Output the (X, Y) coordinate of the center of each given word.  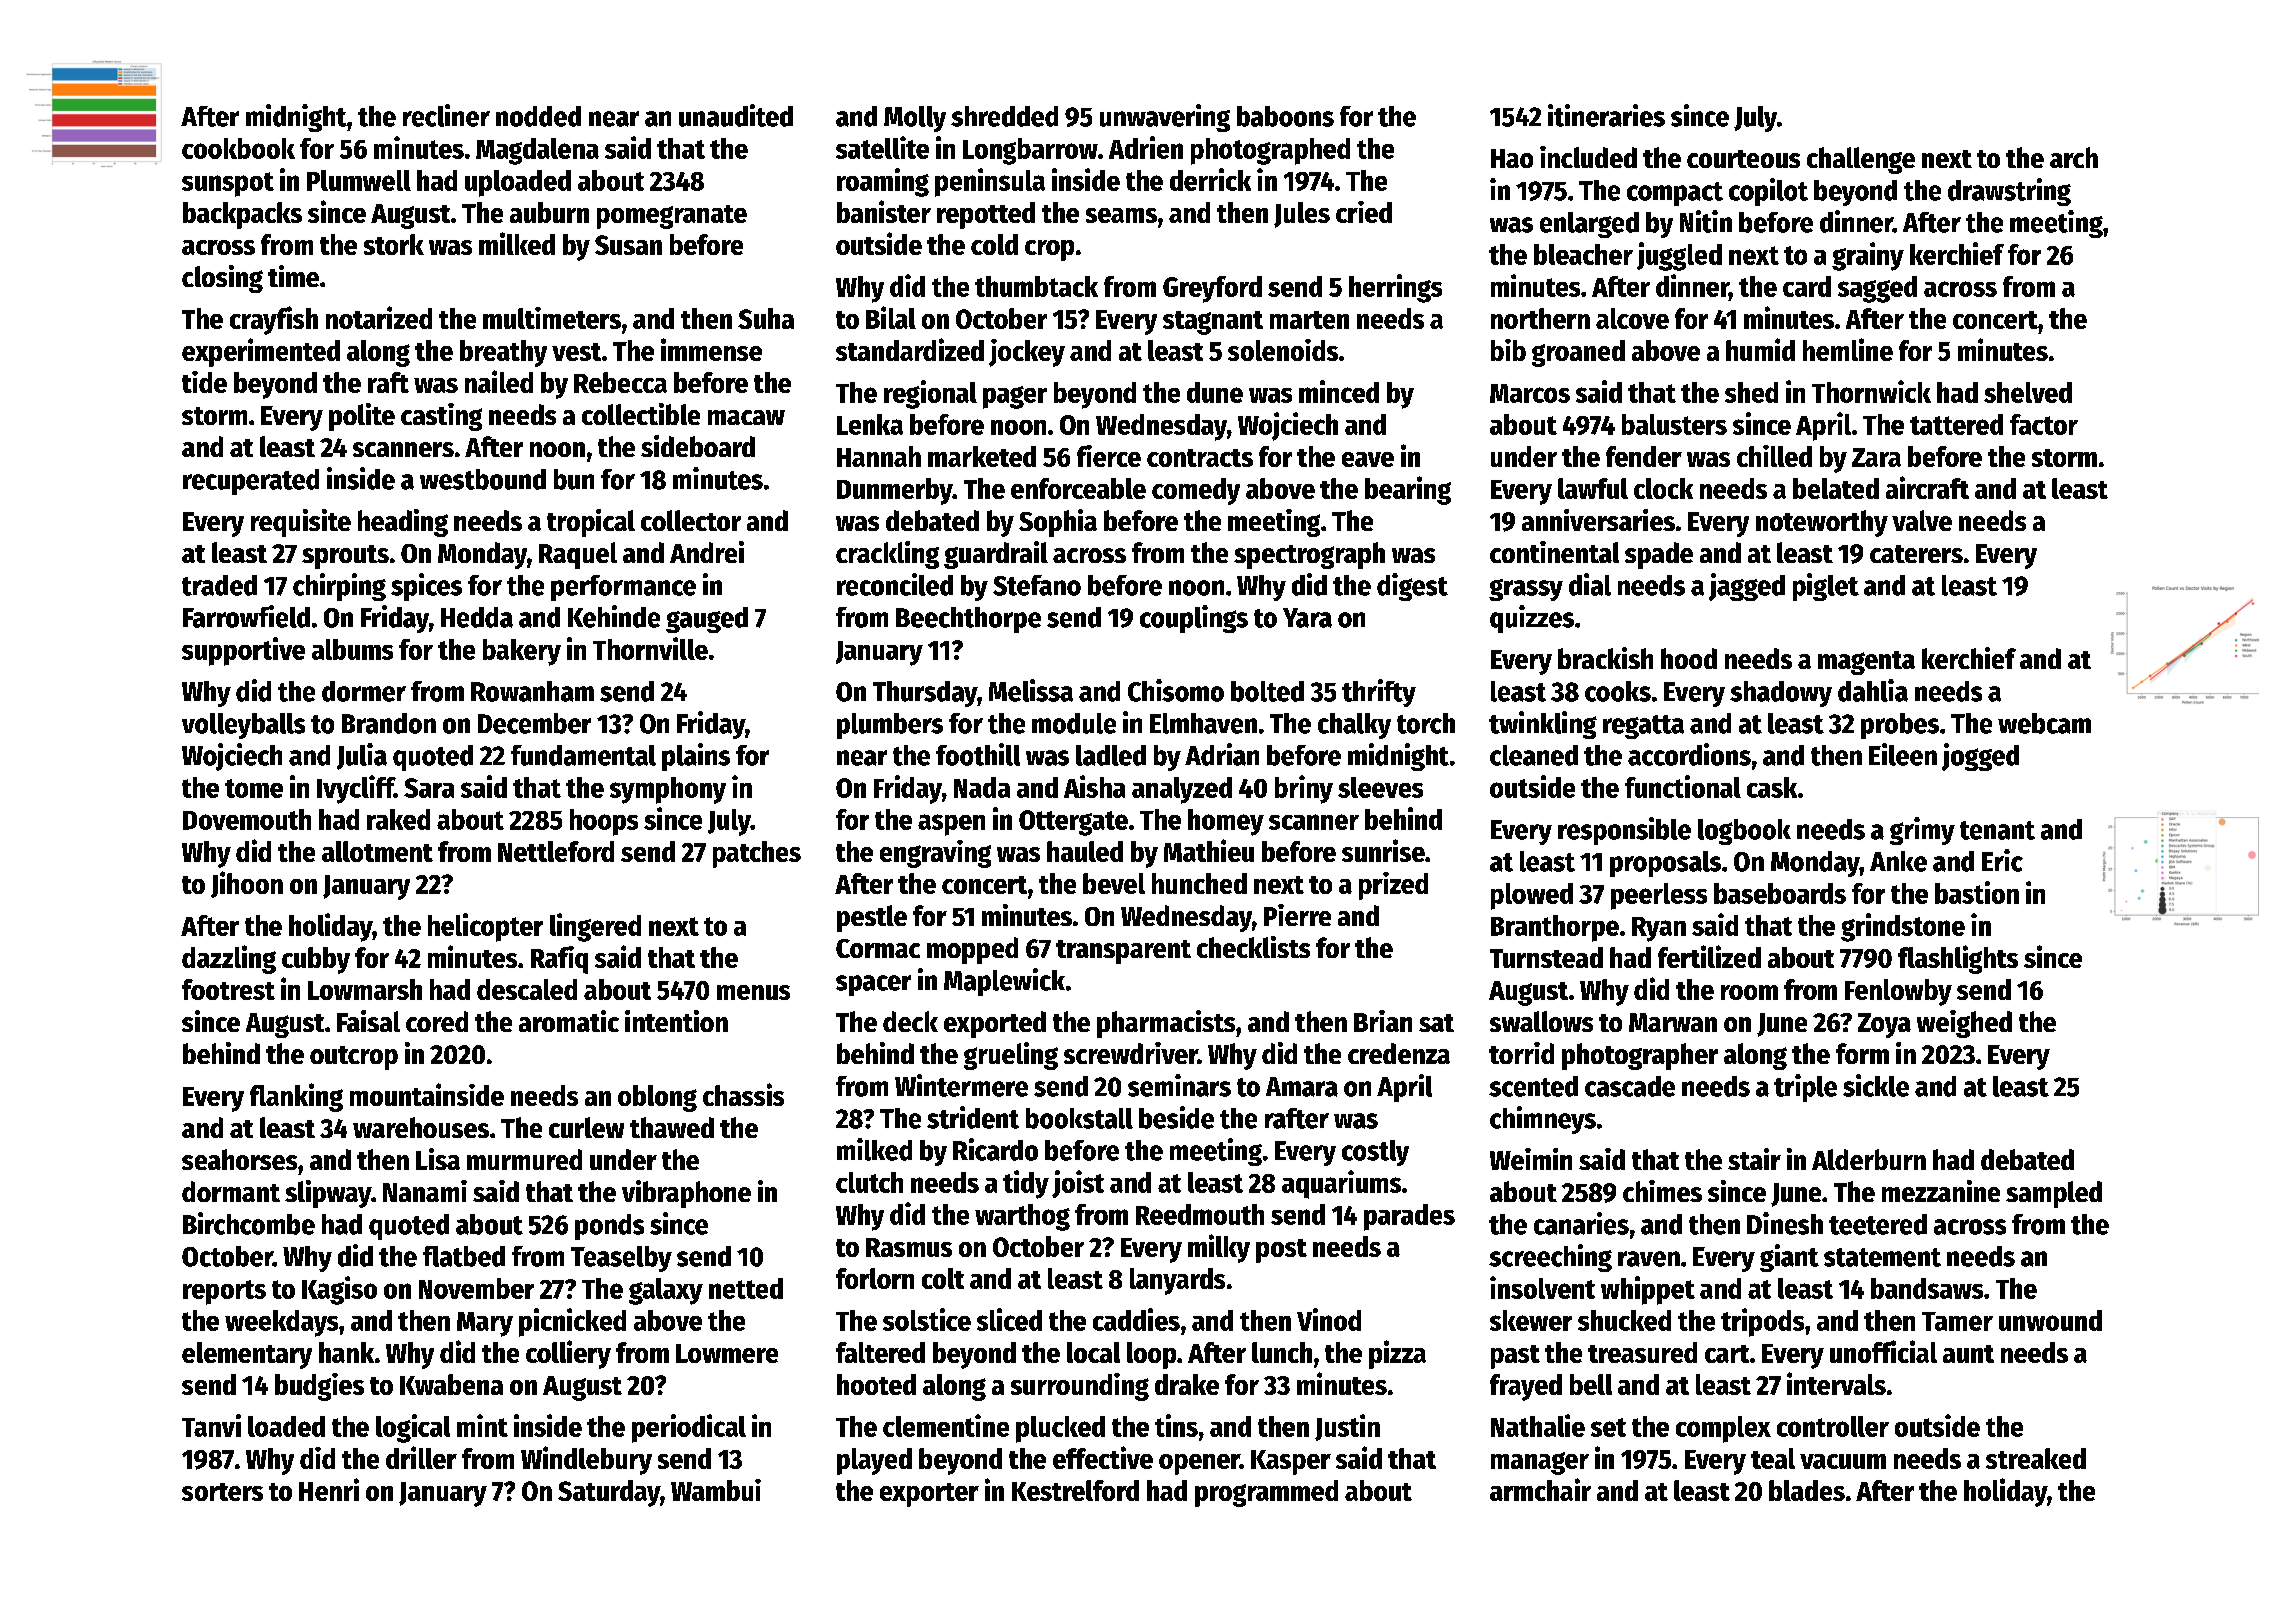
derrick (1210, 179)
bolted (1267, 691)
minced (1339, 391)
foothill (978, 754)
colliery (568, 1354)
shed (1751, 392)
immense (711, 349)
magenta (1866, 663)
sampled (2054, 1194)
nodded (538, 116)
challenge (1861, 160)
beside (1176, 1117)
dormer (364, 691)
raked (398, 819)
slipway (328, 1194)
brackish (1605, 658)
